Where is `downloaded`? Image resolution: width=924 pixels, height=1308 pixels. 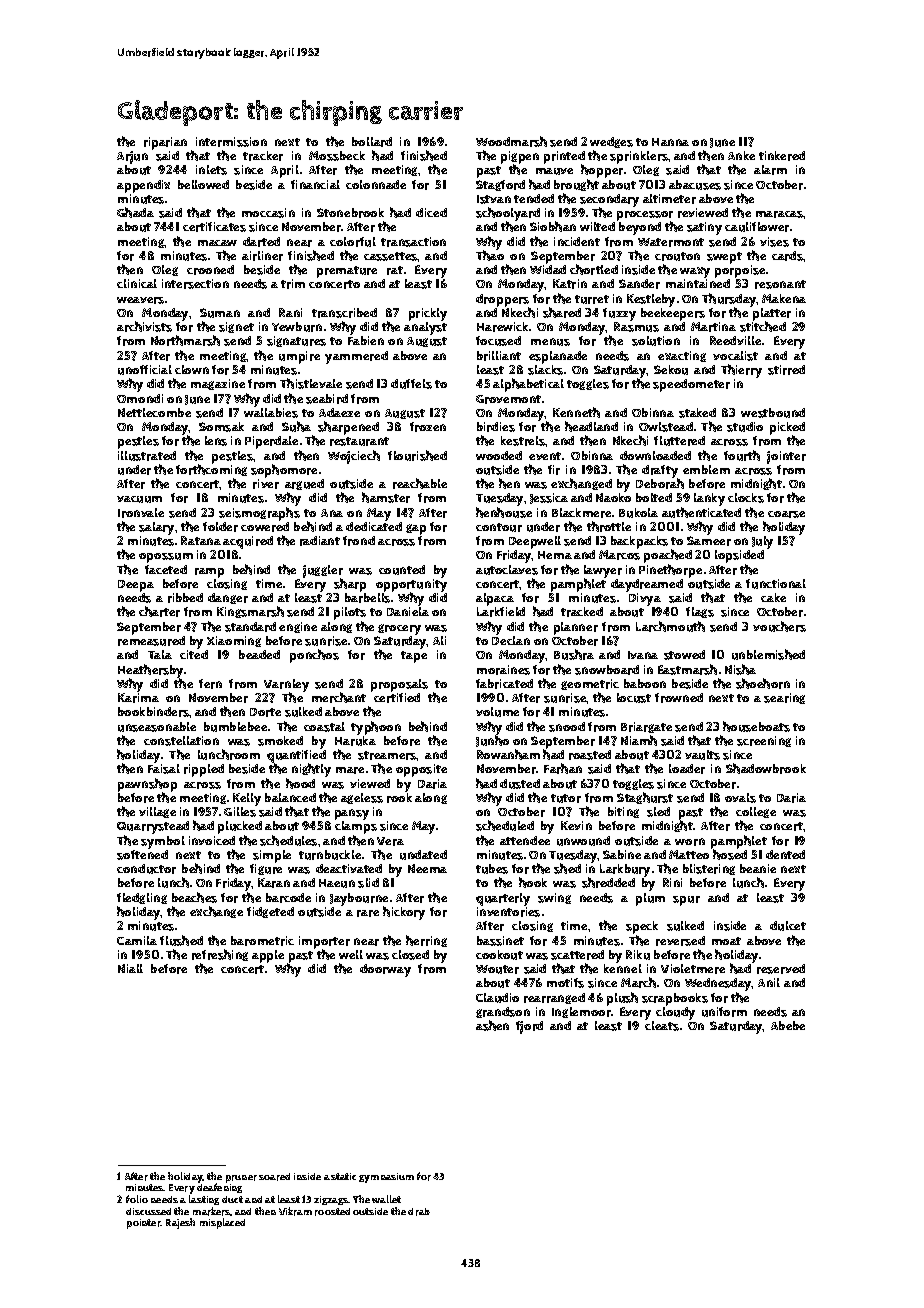
downloaded is located at coordinates (655, 455).
